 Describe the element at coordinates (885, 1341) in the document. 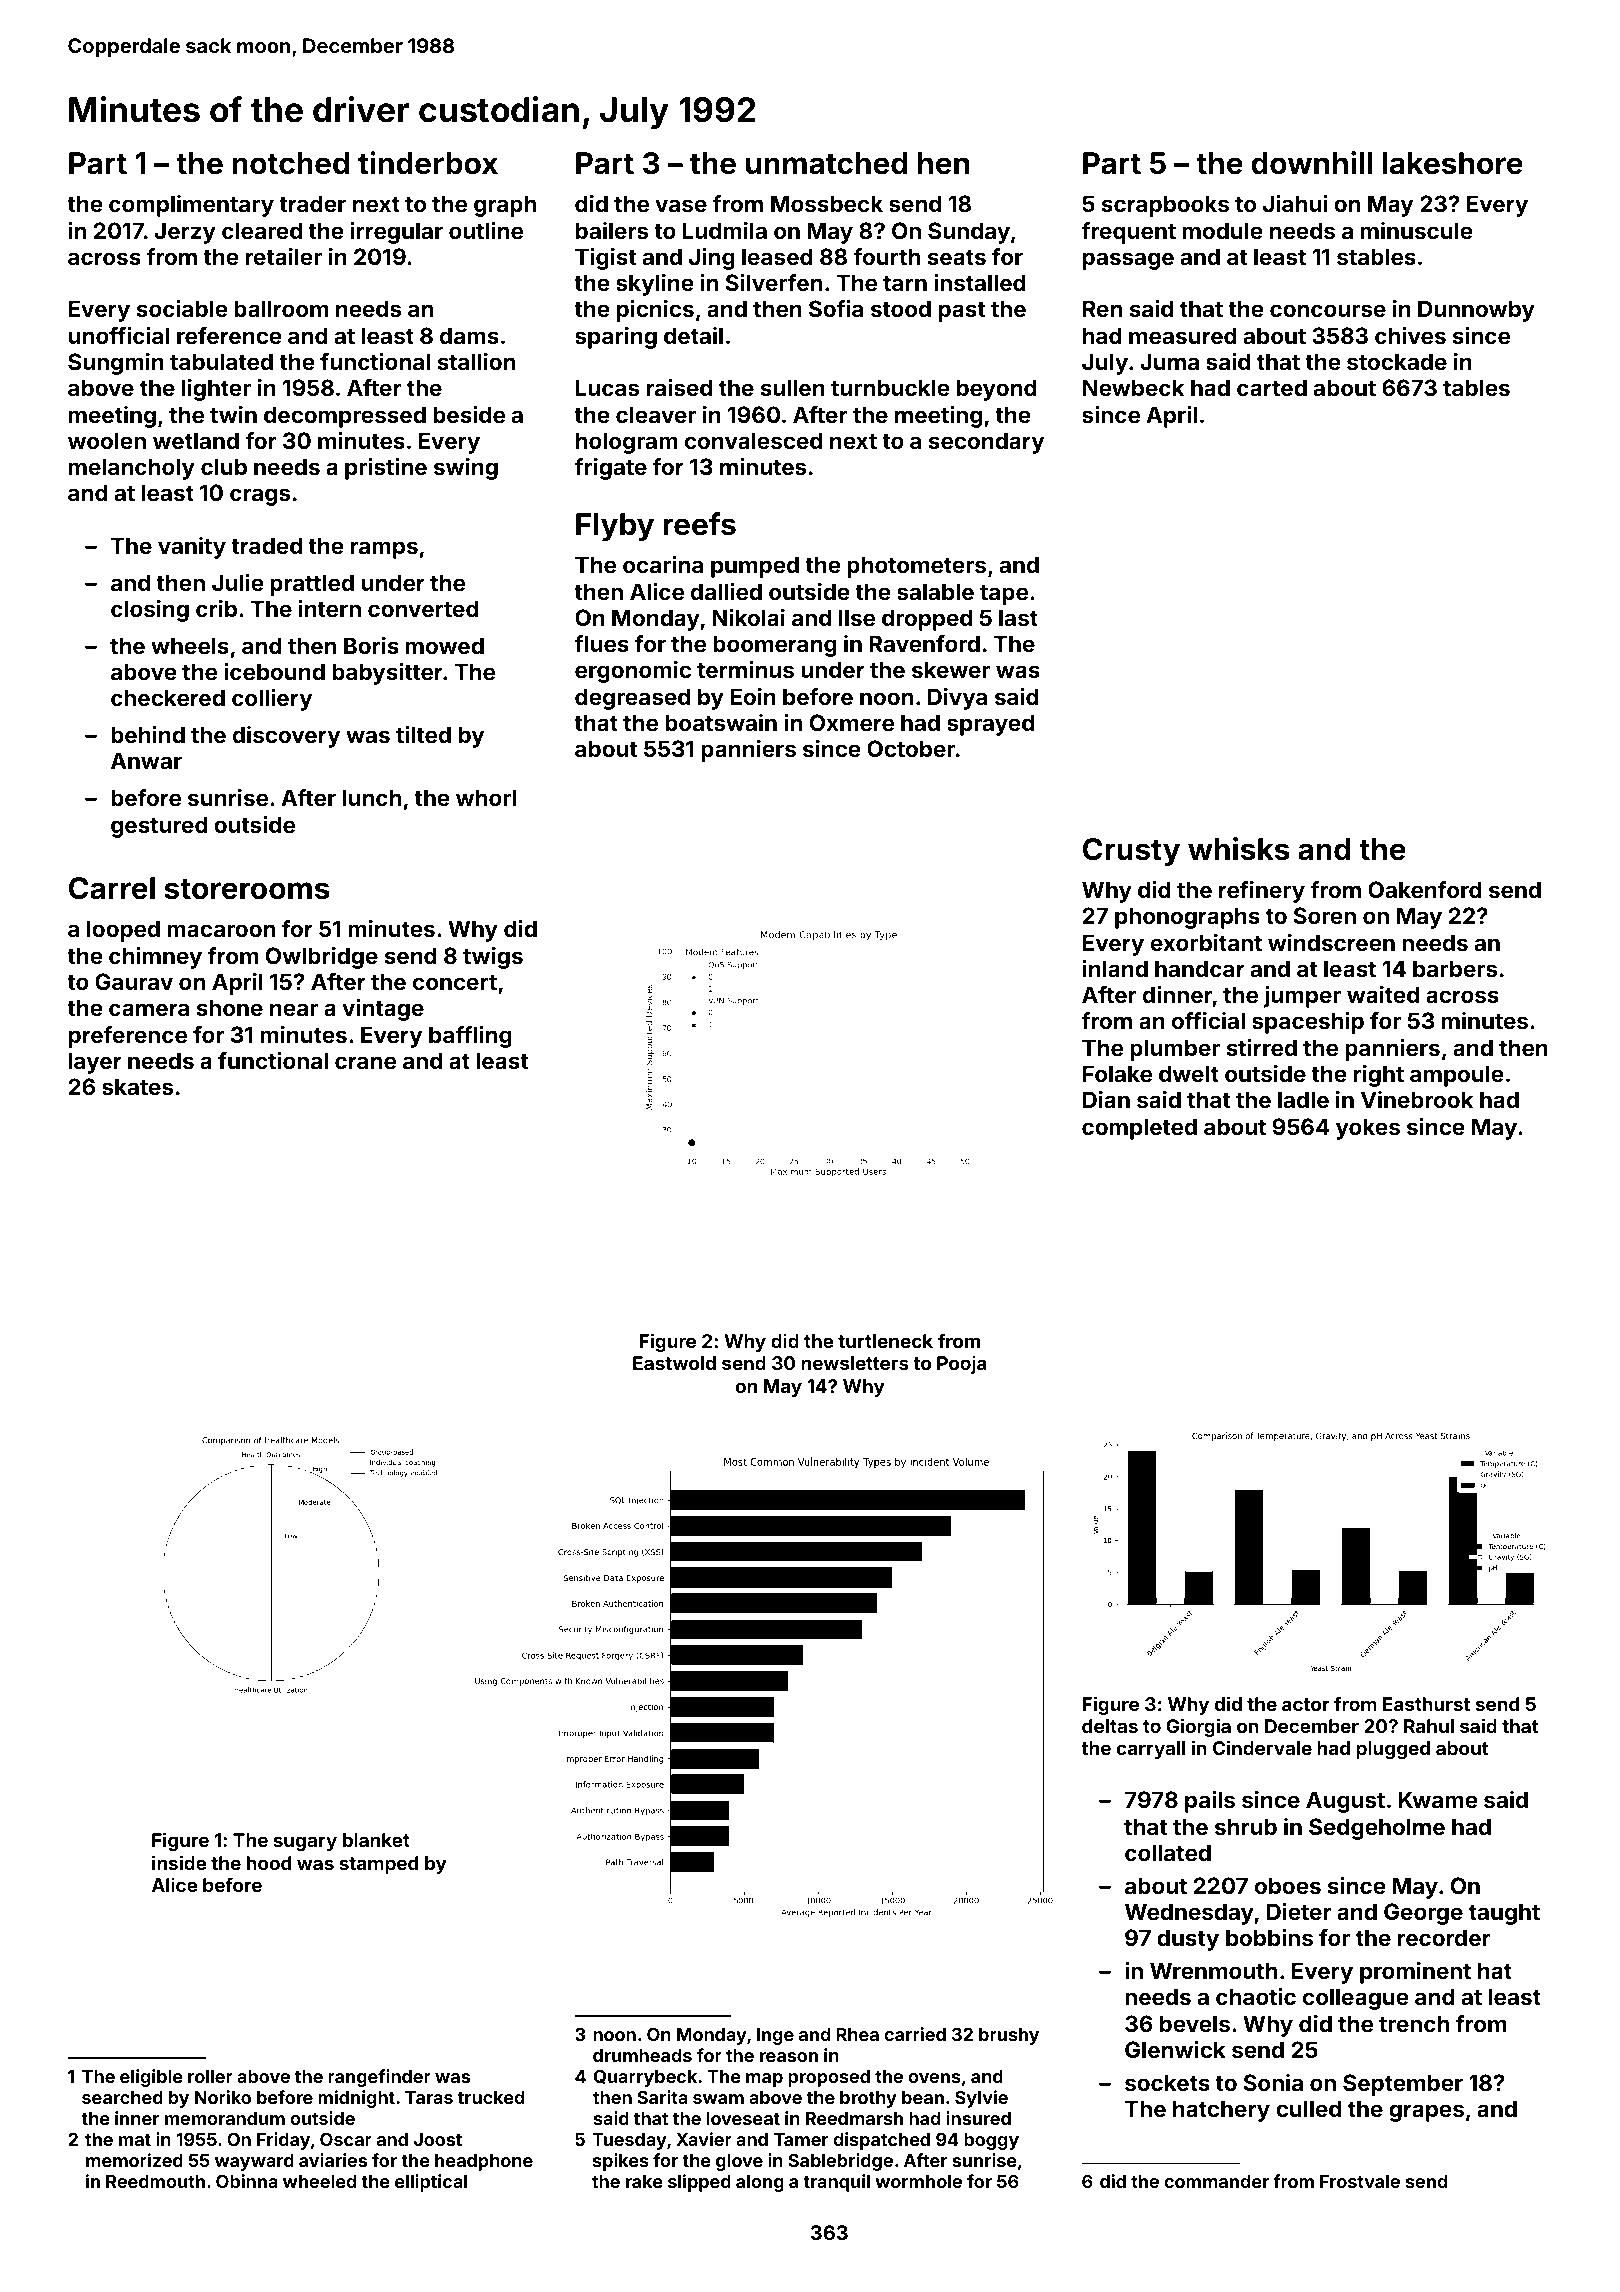

I see `turtleneck` at that location.
